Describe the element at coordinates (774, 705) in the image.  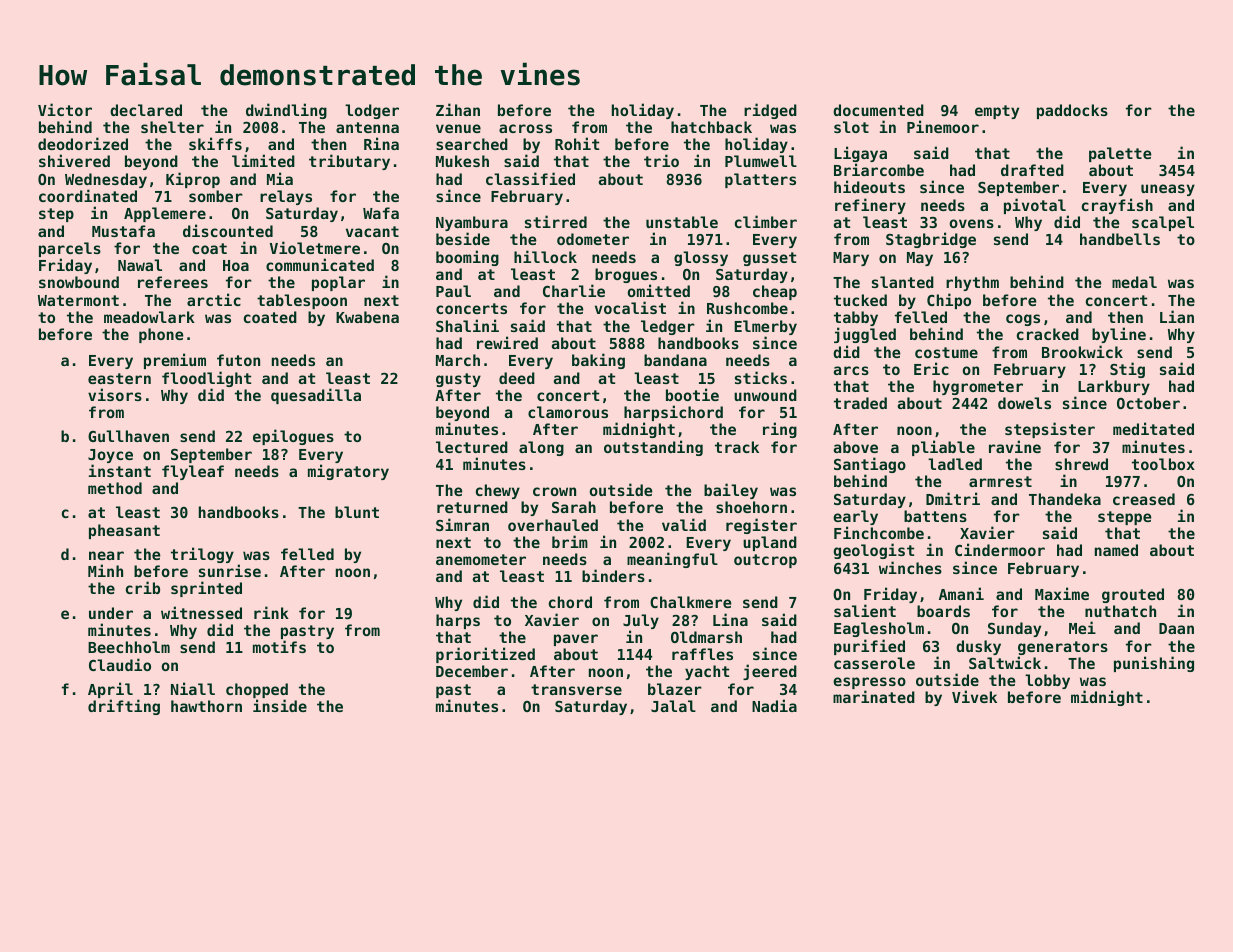
I see `Nadia` at that location.
